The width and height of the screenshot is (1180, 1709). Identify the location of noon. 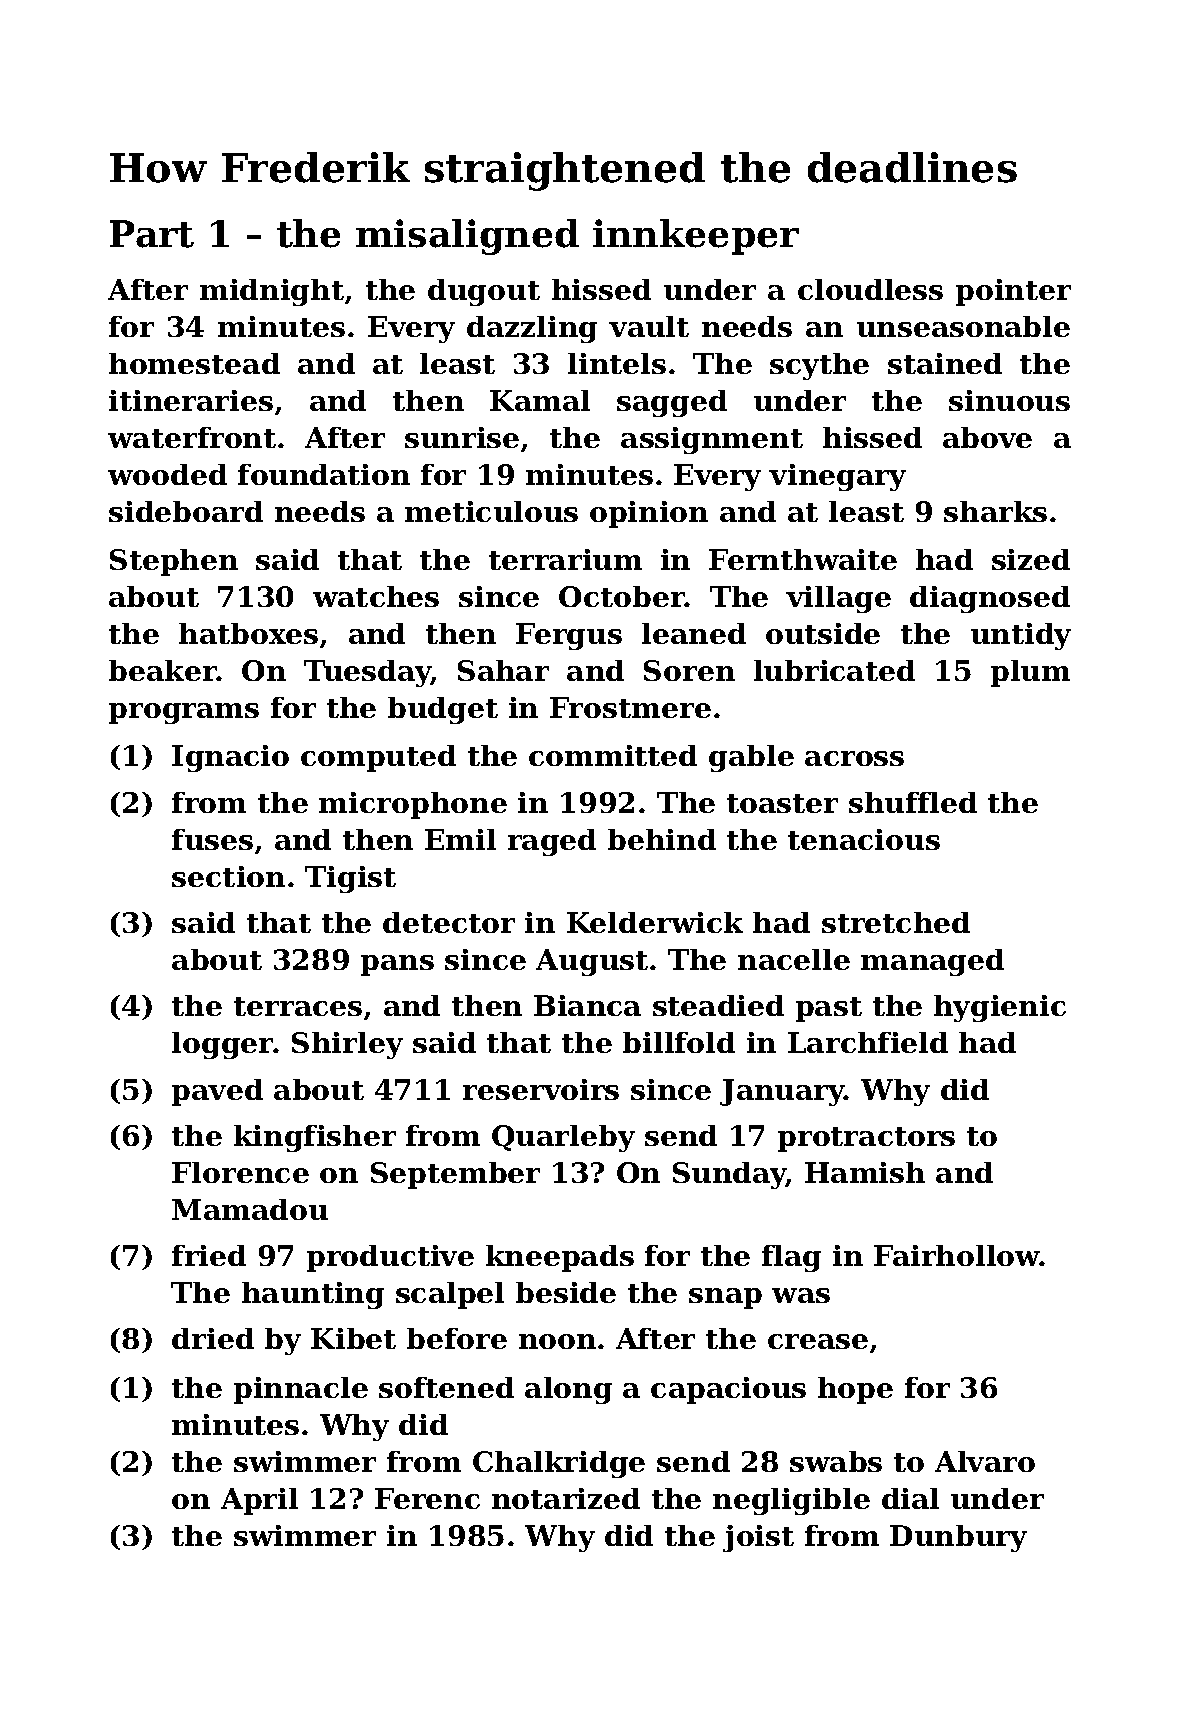
(557, 1341).
